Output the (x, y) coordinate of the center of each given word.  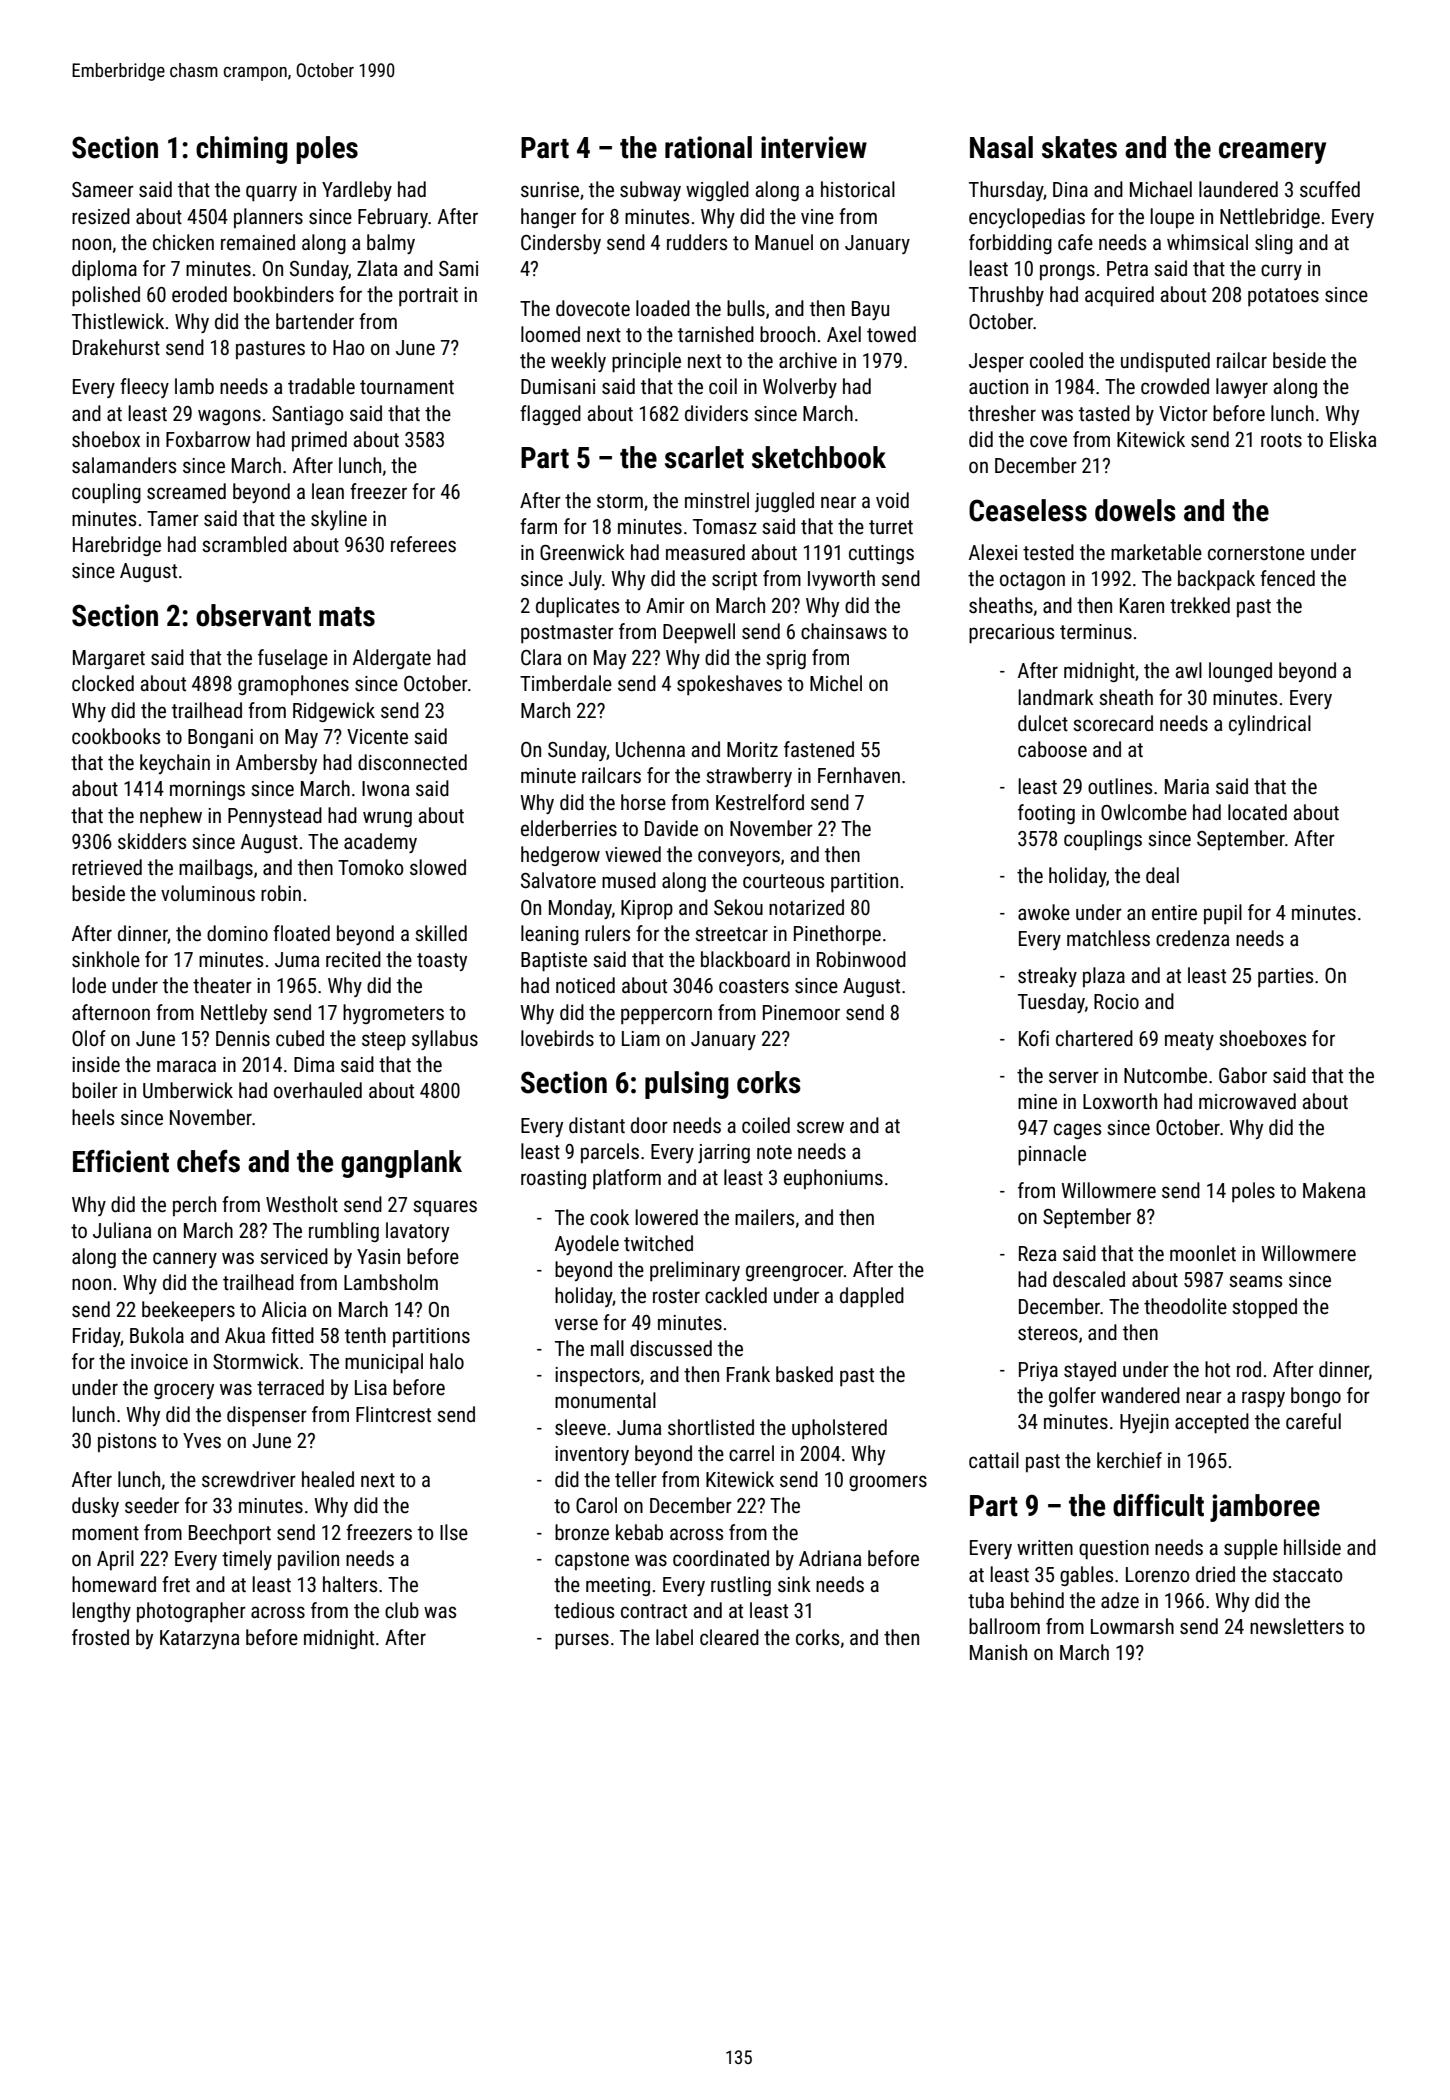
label (674, 1637)
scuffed (1330, 189)
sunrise (550, 190)
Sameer (103, 190)
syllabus (445, 1040)
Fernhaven (859, 775)
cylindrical (1270, 725)
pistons (127, 1442)
